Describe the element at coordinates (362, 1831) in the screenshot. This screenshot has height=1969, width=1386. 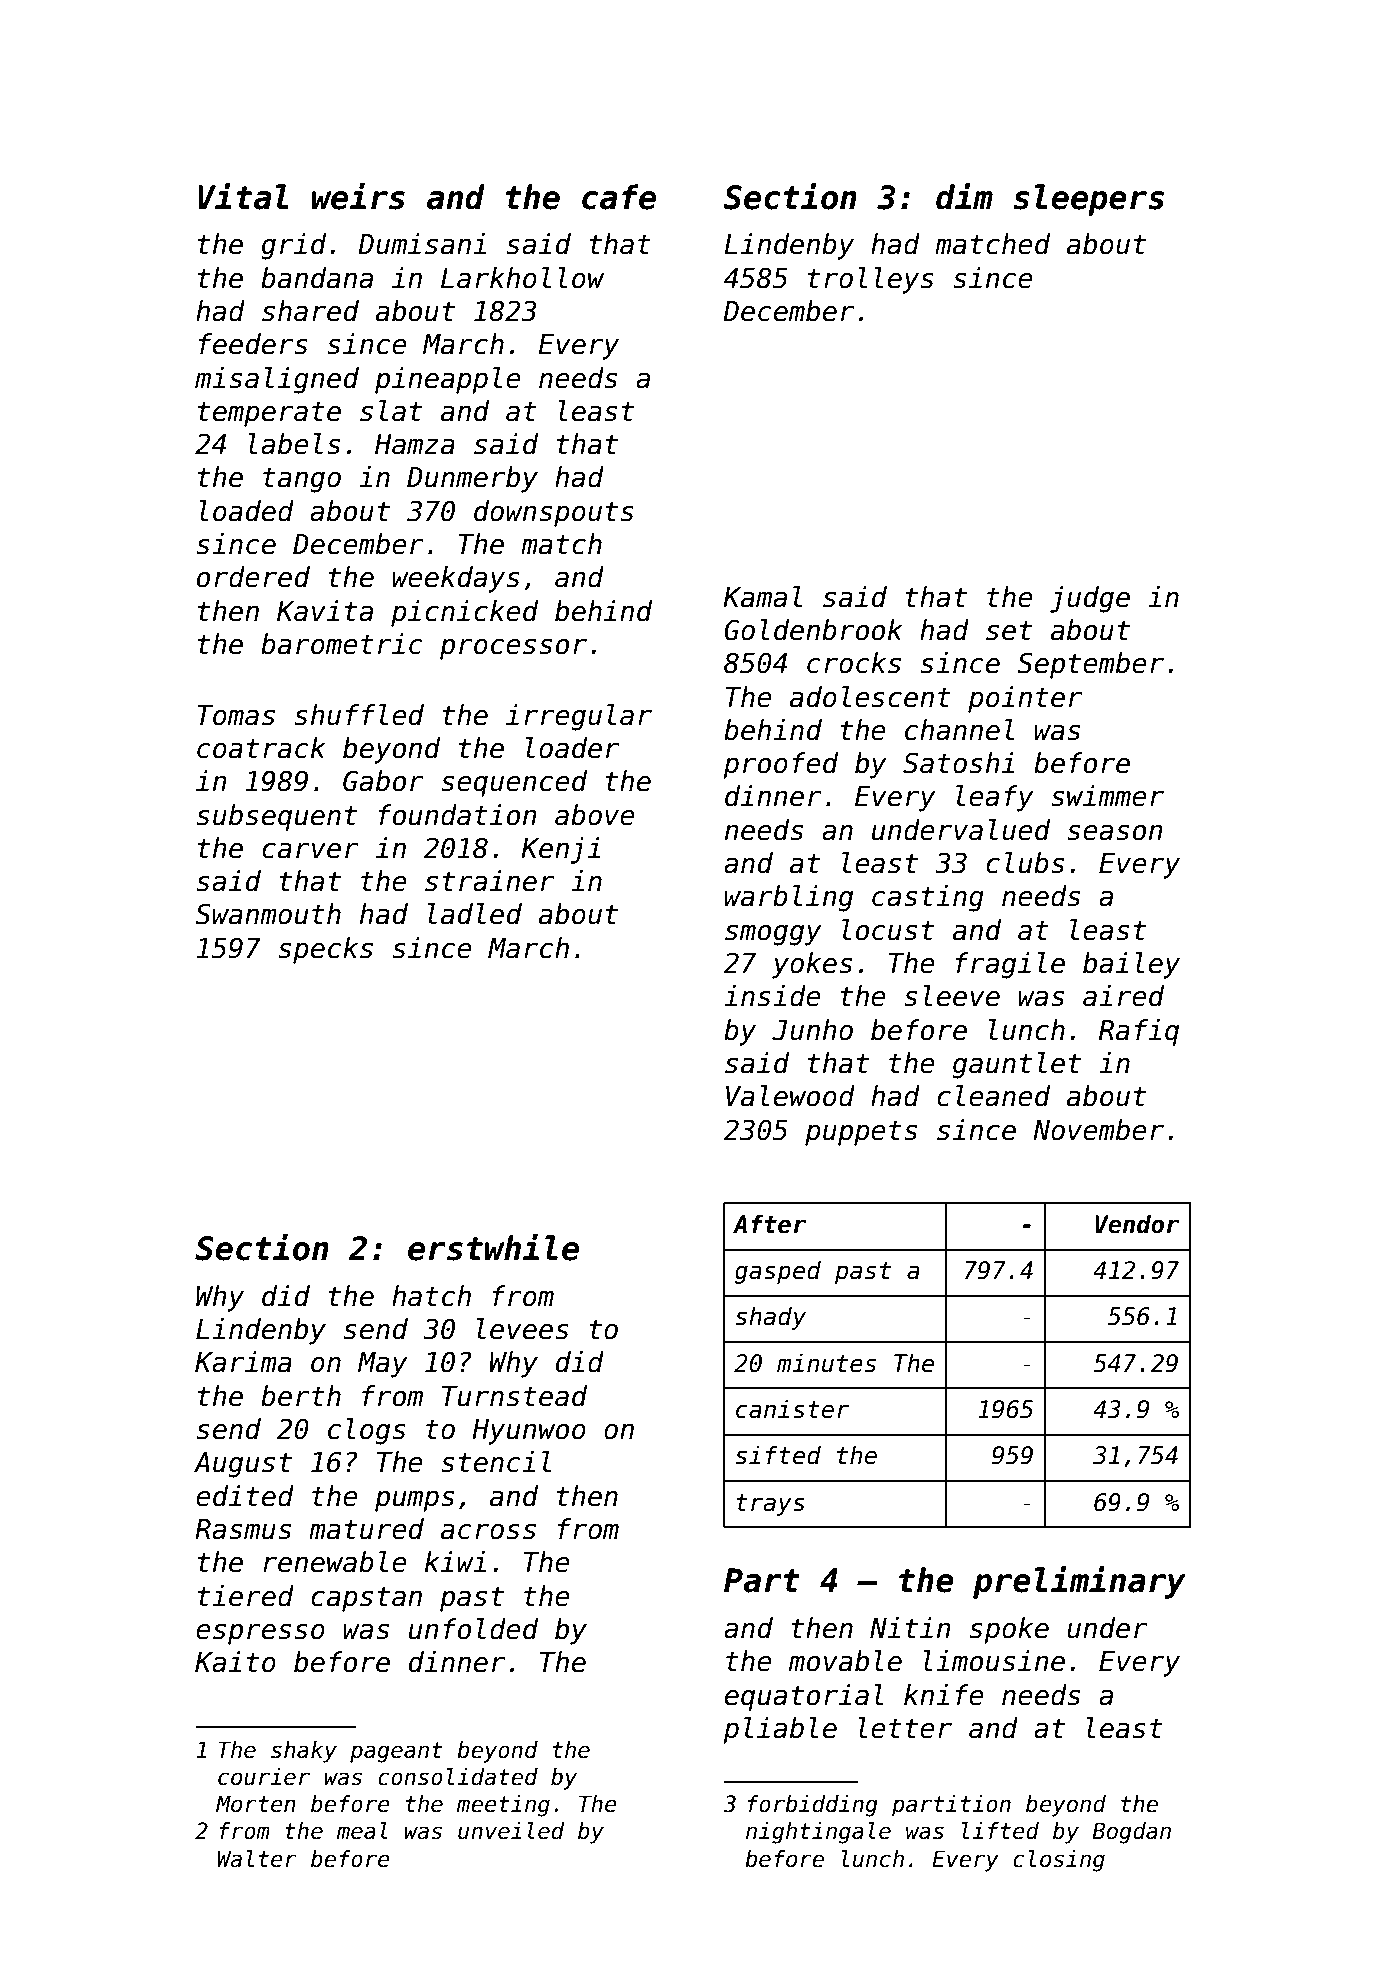
I see `meal` at that location.
